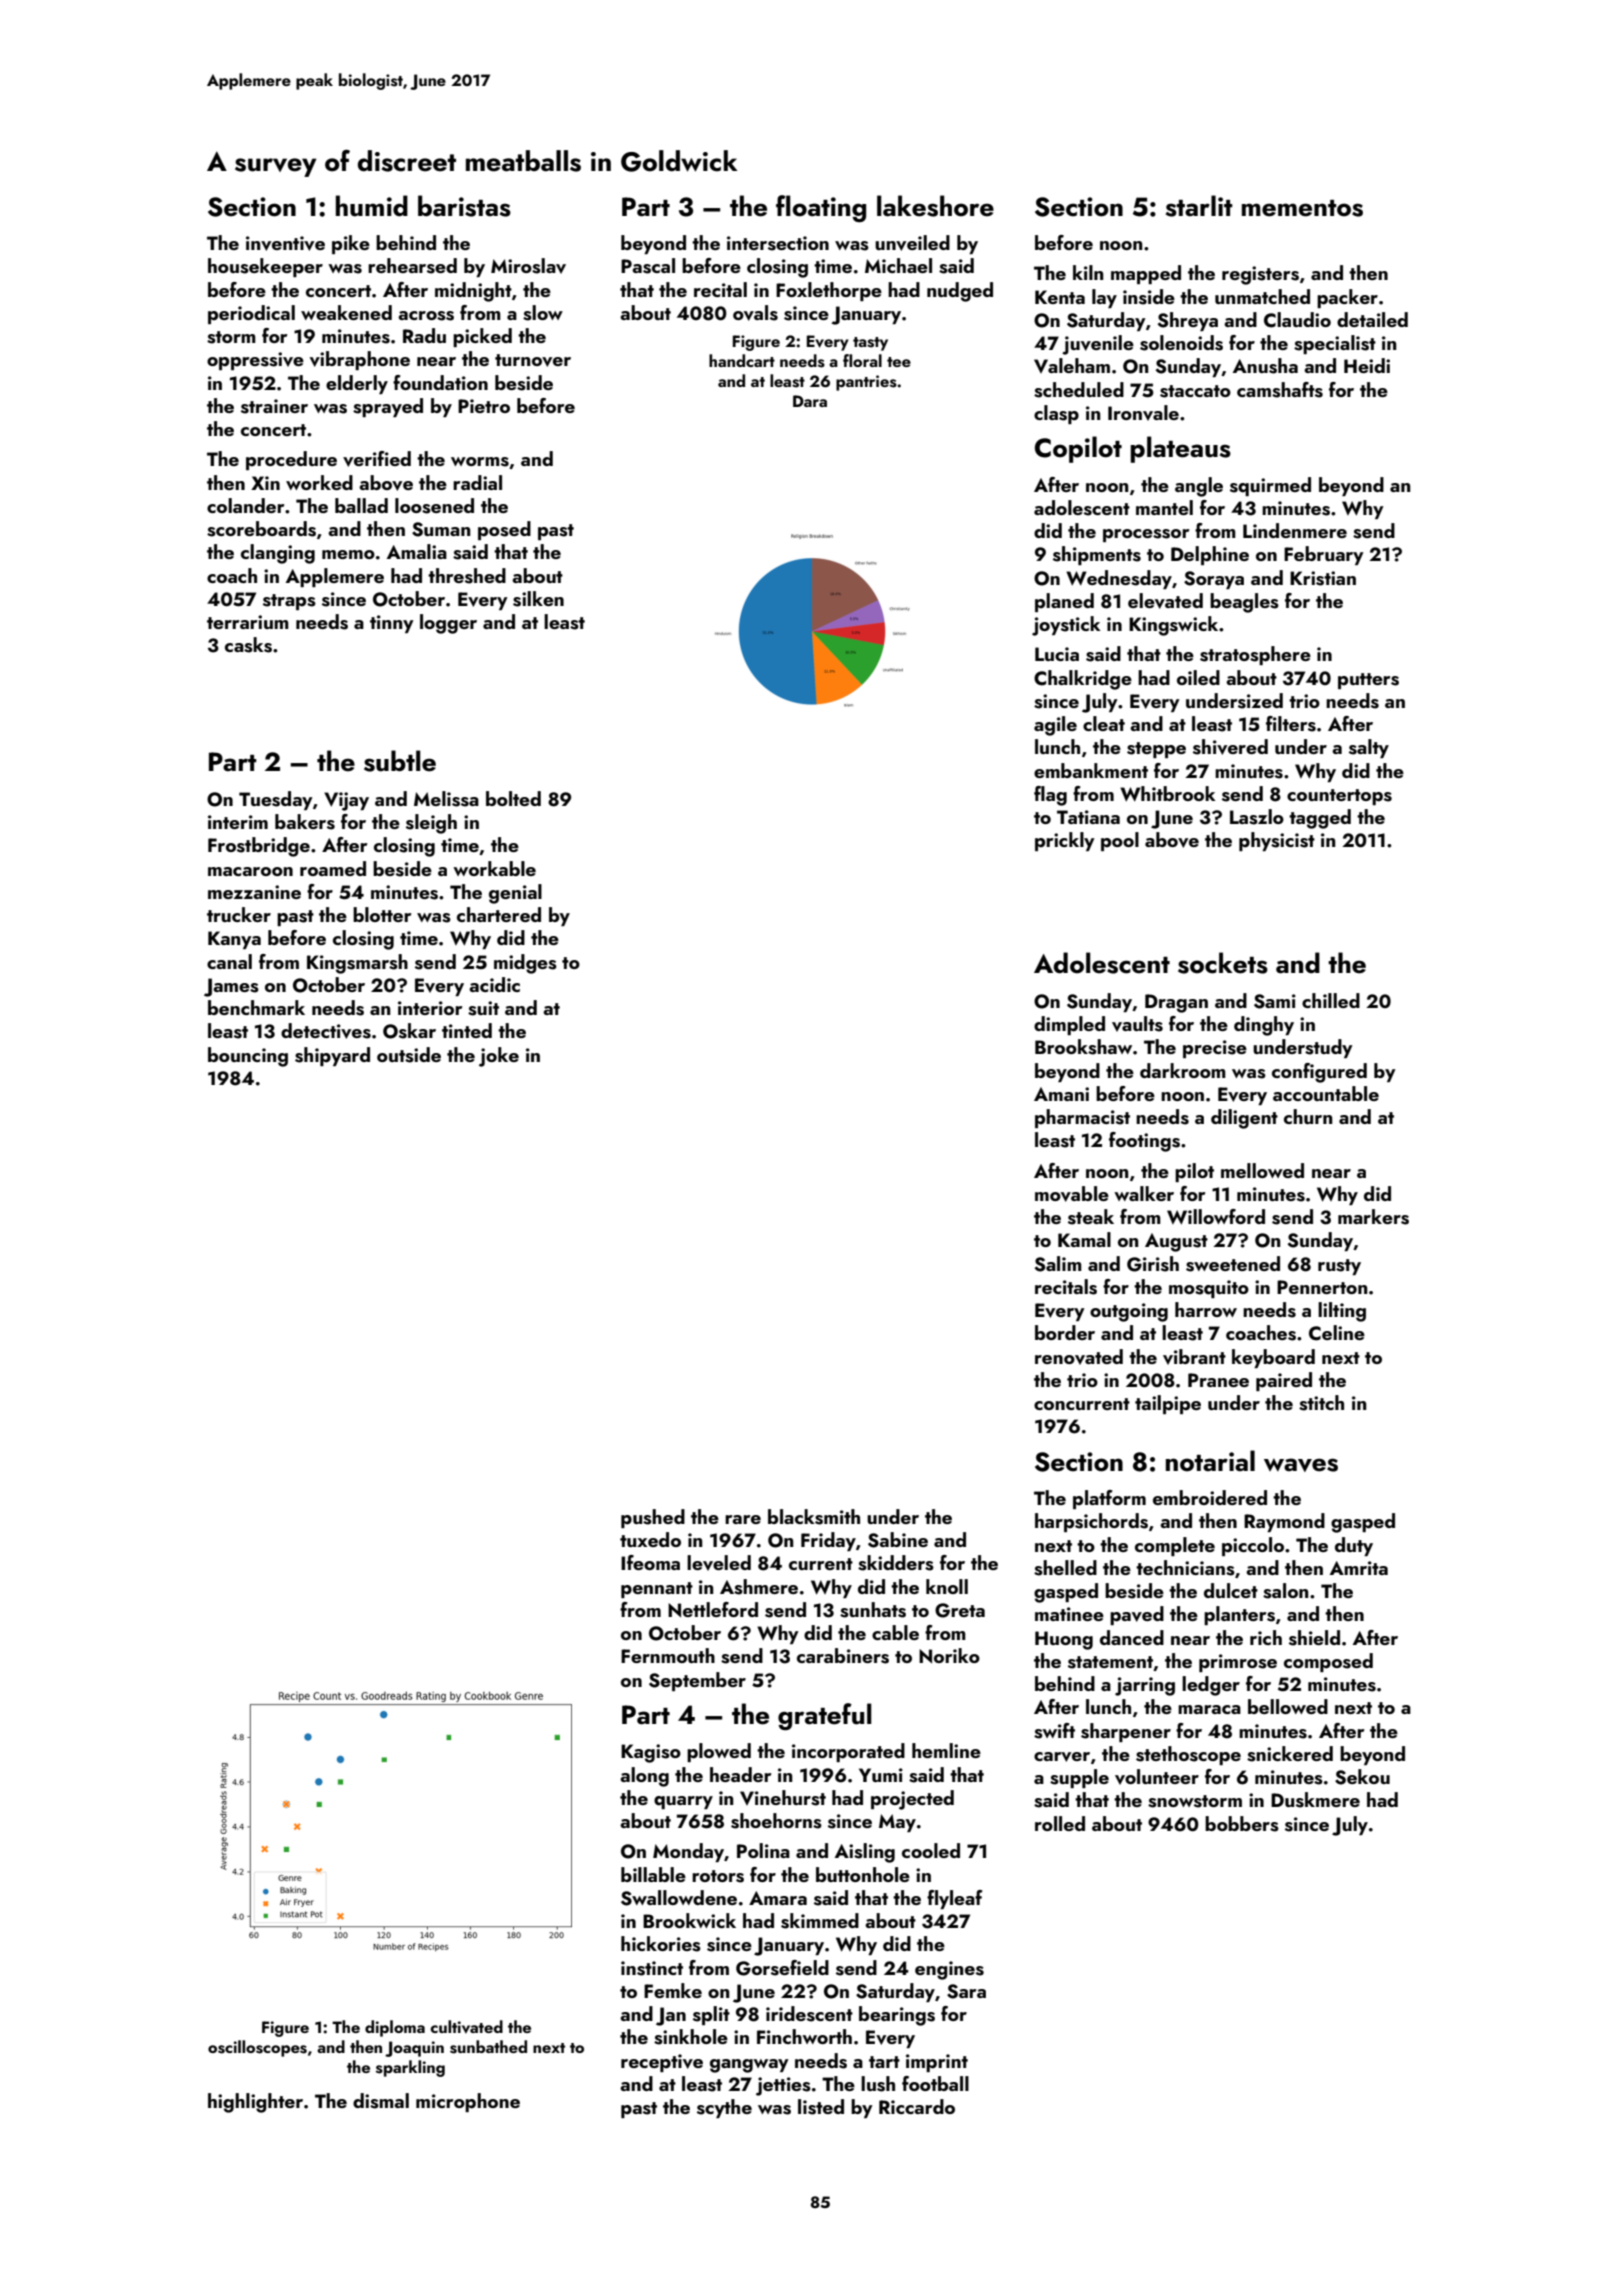 This document has height=2292, width=1620. Describe the element at coordinates (257, 2048) in the document. I see `oscilloscopes` at that location.
